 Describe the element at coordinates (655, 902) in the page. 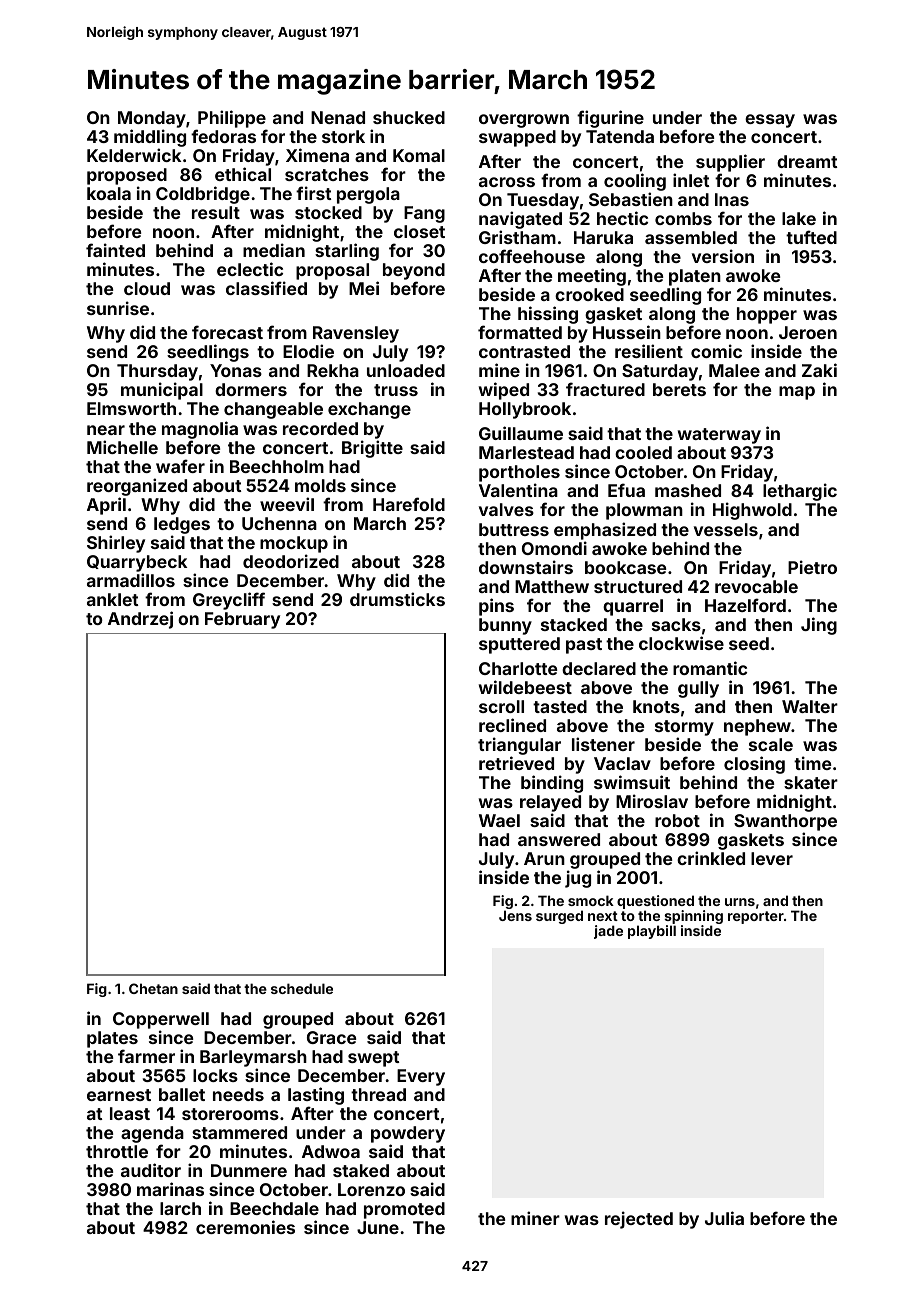

I see `questioned` at that location.
